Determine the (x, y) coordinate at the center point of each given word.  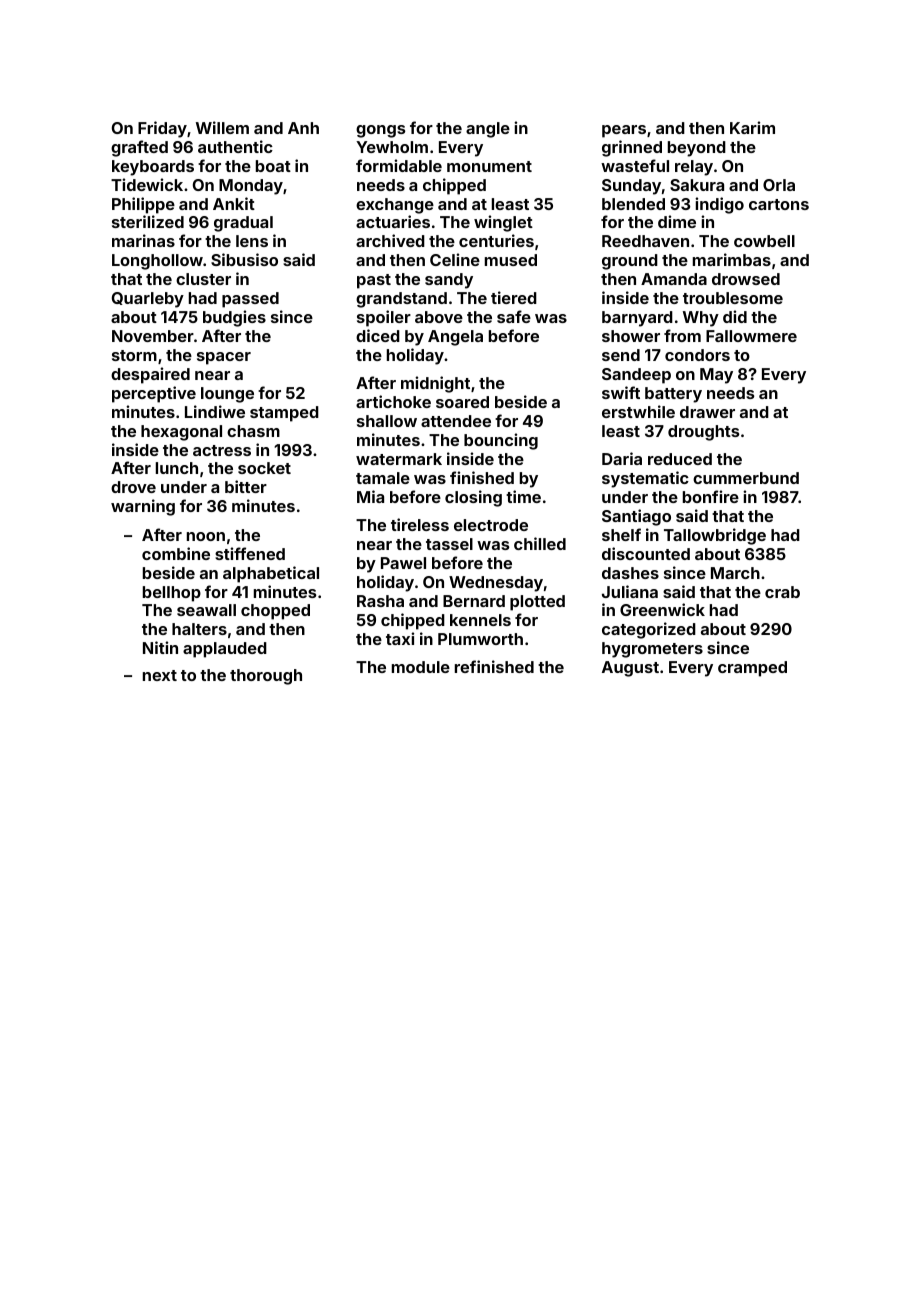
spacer (224, 358)
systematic (645, 479)
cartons (779, 204)
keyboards (153, 168)
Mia (370, 496)
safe (514, 316)
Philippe (143, 205)
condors (697, 355)
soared (462, 402)
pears (624, 131)
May (716, 376)
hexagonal (181, 433)
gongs (380, 131)
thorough (266, 677)
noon (206, 536)
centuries (496, 240)
